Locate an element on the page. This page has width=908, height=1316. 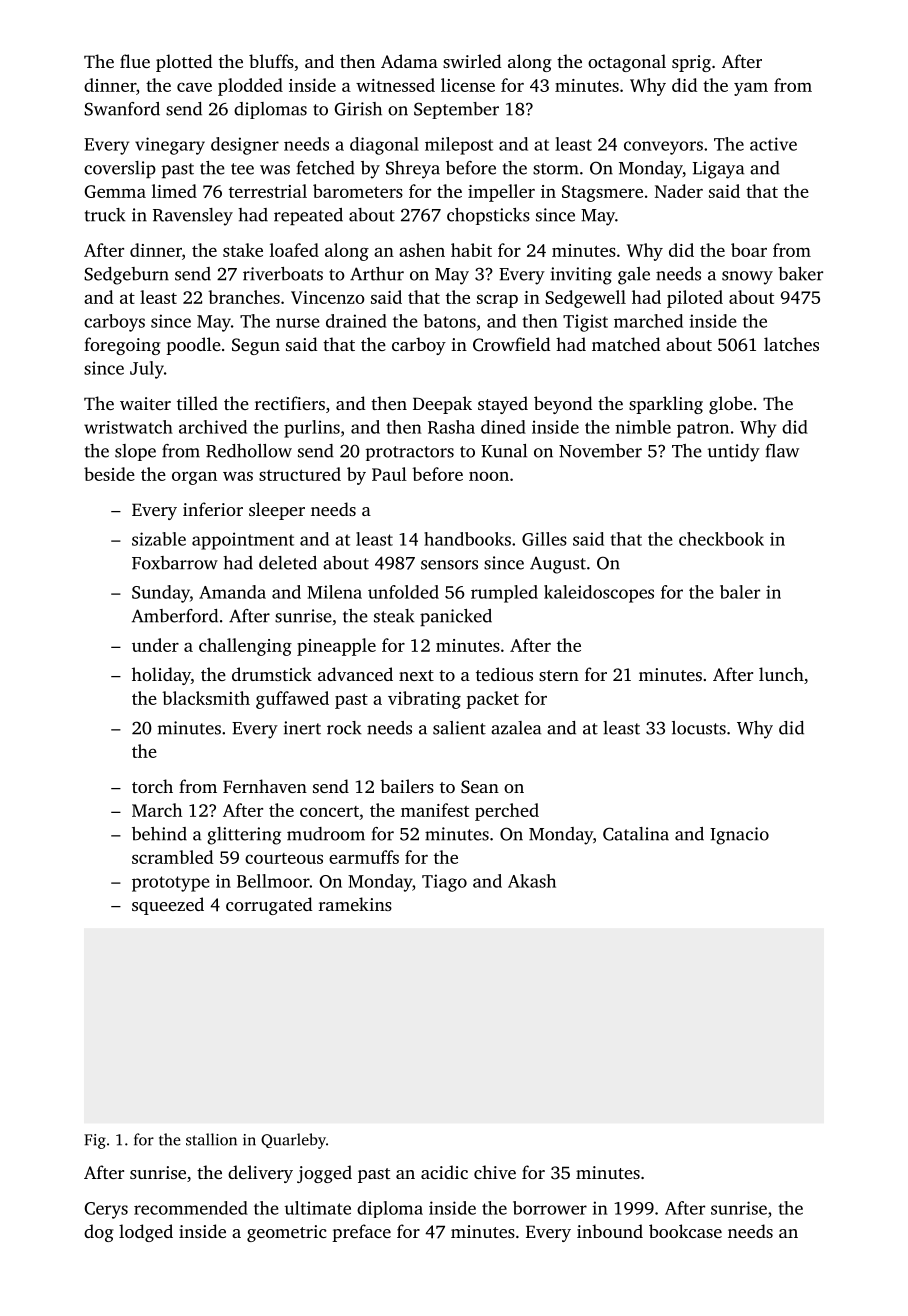
jogged is located at coordinates (324, 1174).
